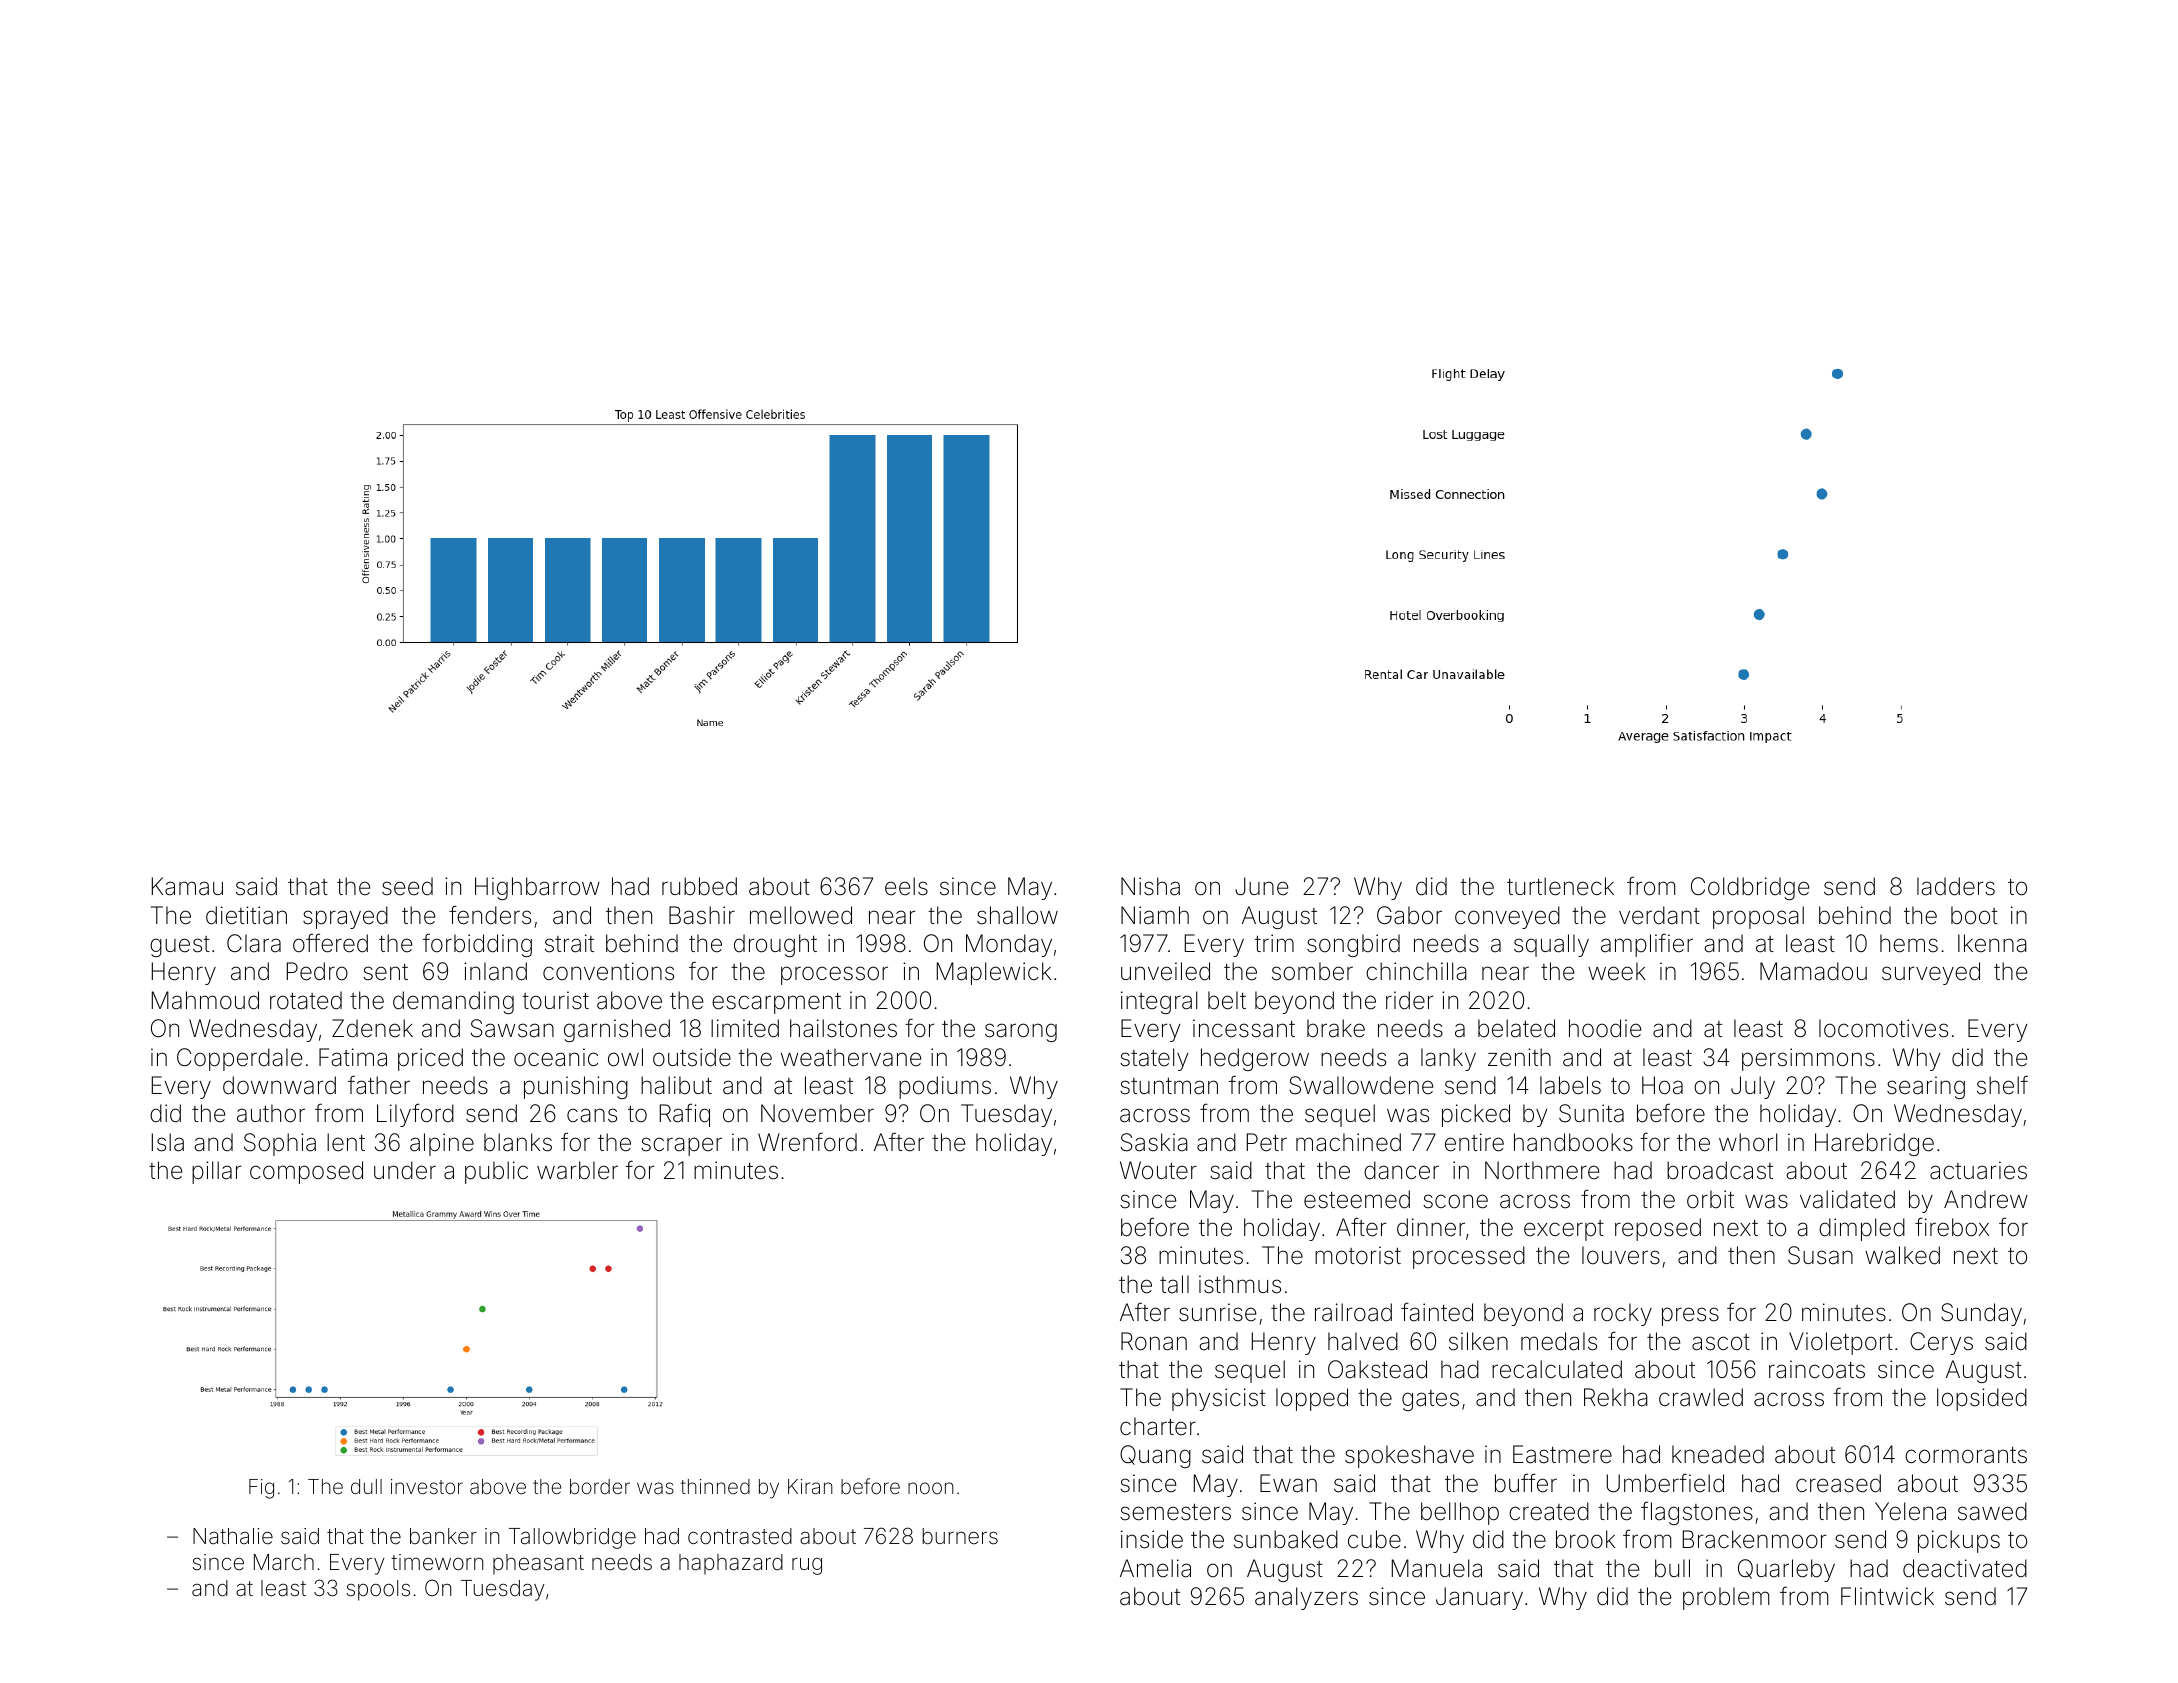 The image size is (2178, 1683). I want to click on spools, so click(378, 1590).
